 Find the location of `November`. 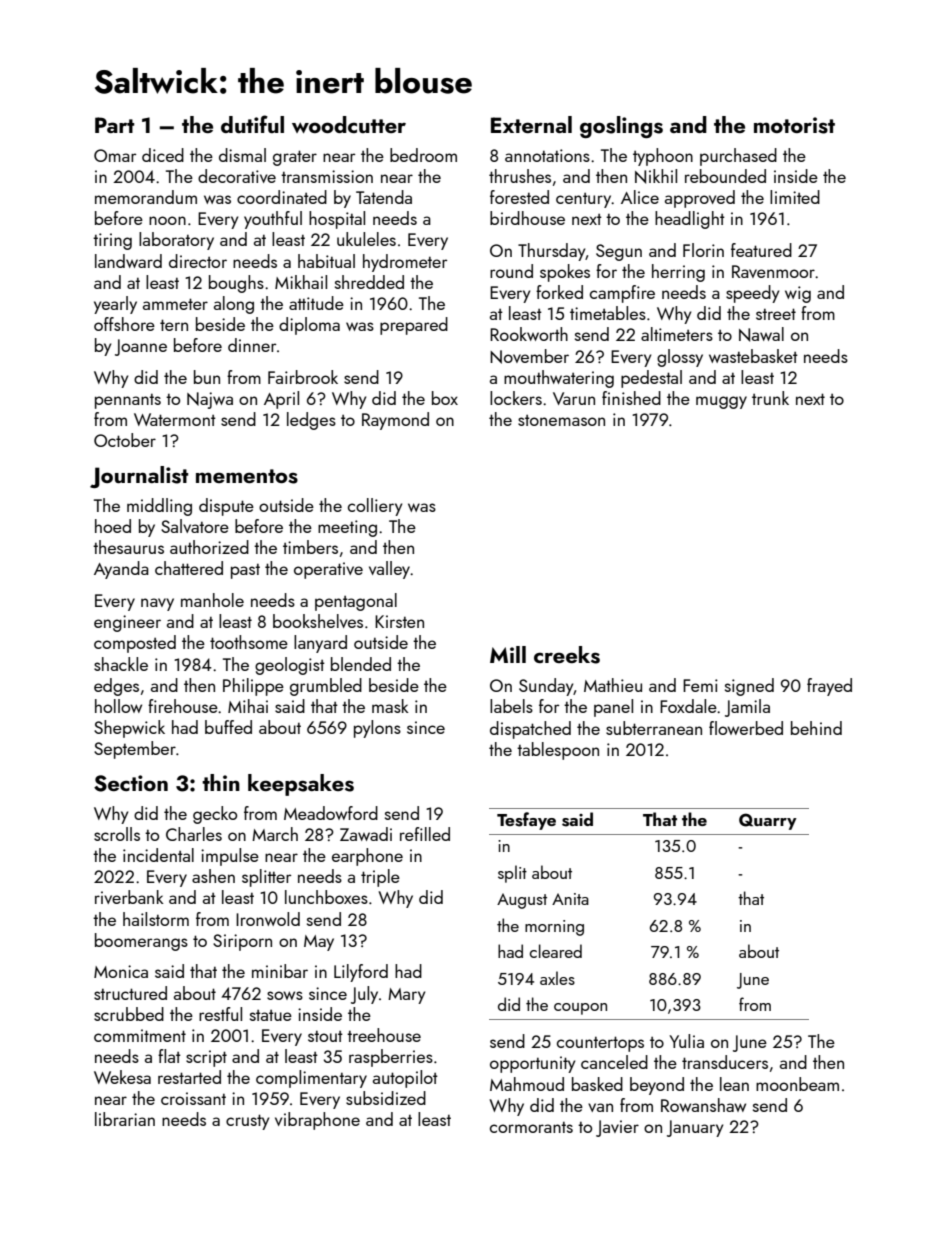

November is located at coordinates (529, 356).
